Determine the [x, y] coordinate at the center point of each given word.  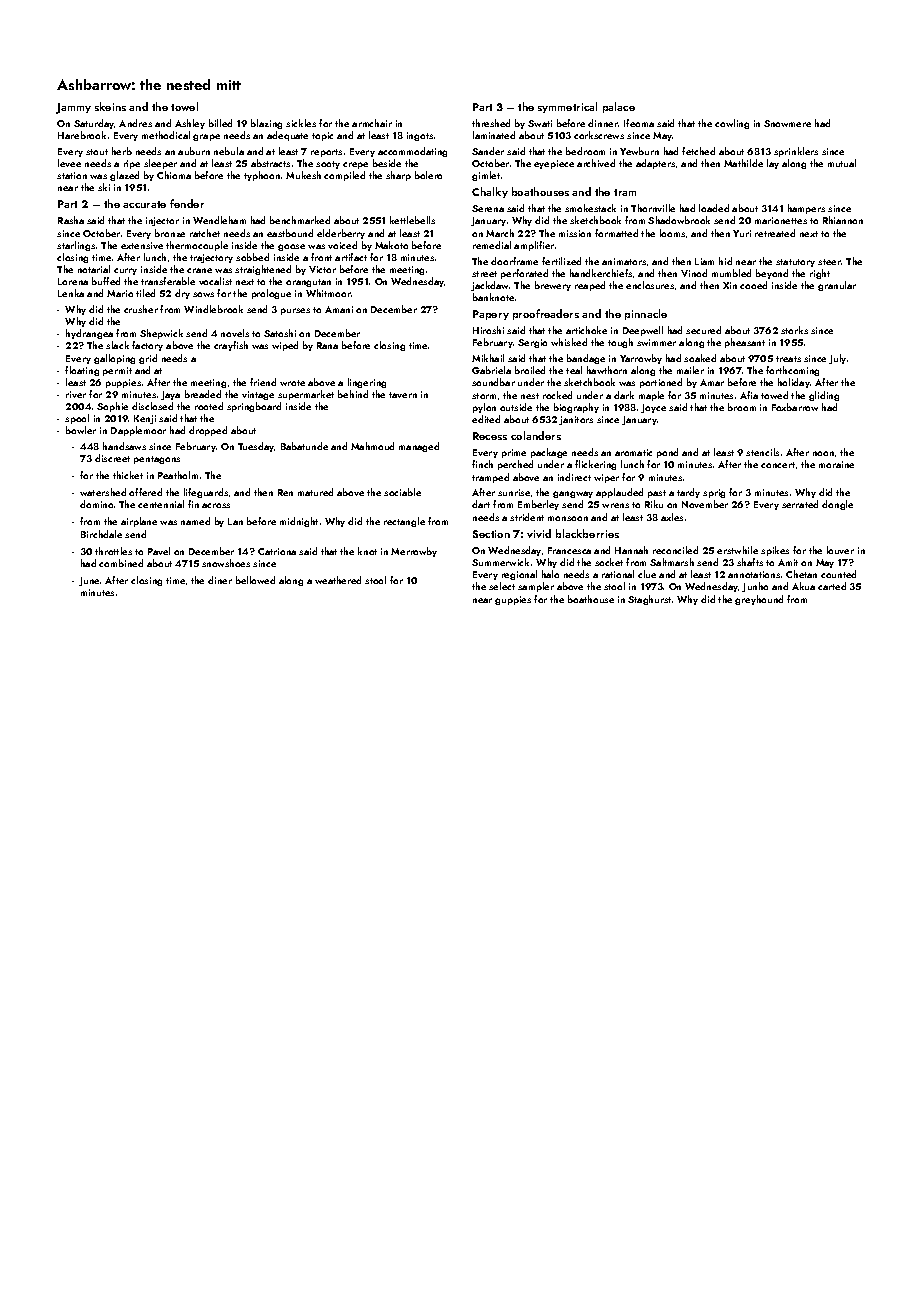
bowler [81, 430]
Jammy [73, 108]
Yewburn [639, 151]
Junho [755, 587]
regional [519, 575]
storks [794, 330]
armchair [372, 123]
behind [353, 394]
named [195, 521]
